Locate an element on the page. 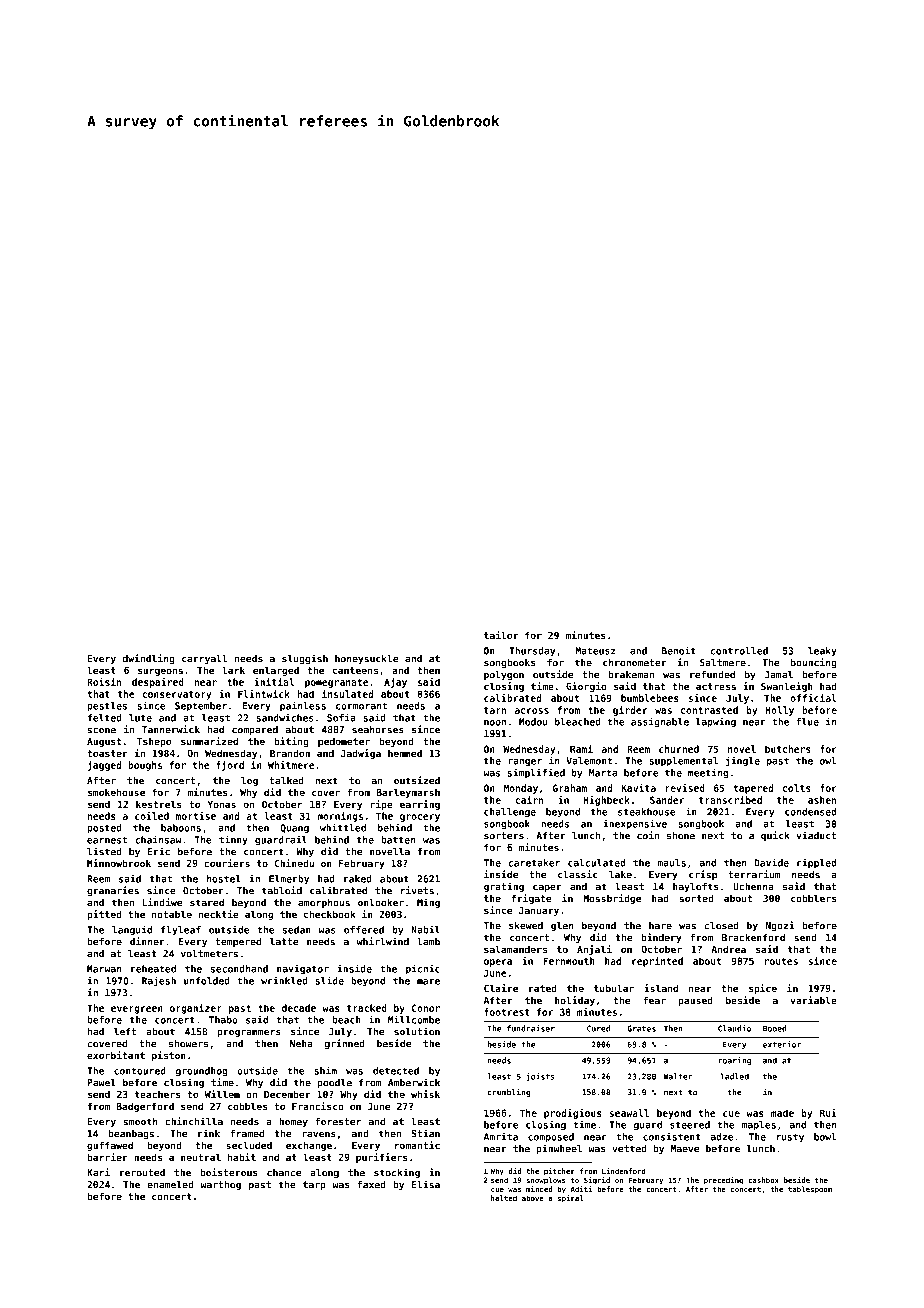  sorted is located at coordinates (696, 898).
